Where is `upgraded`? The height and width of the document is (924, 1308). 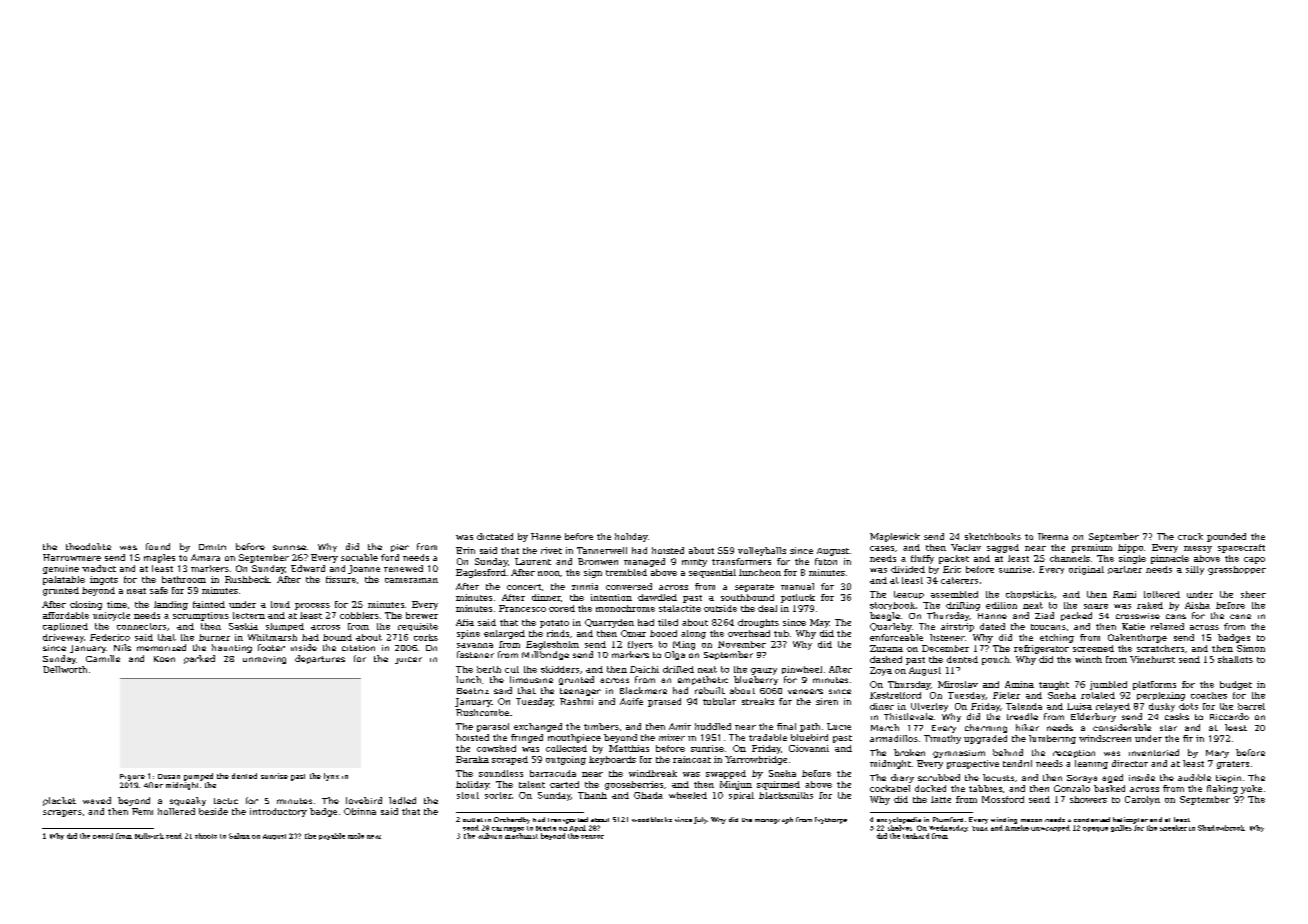
upgraded is located at coordinates (985, 739).
